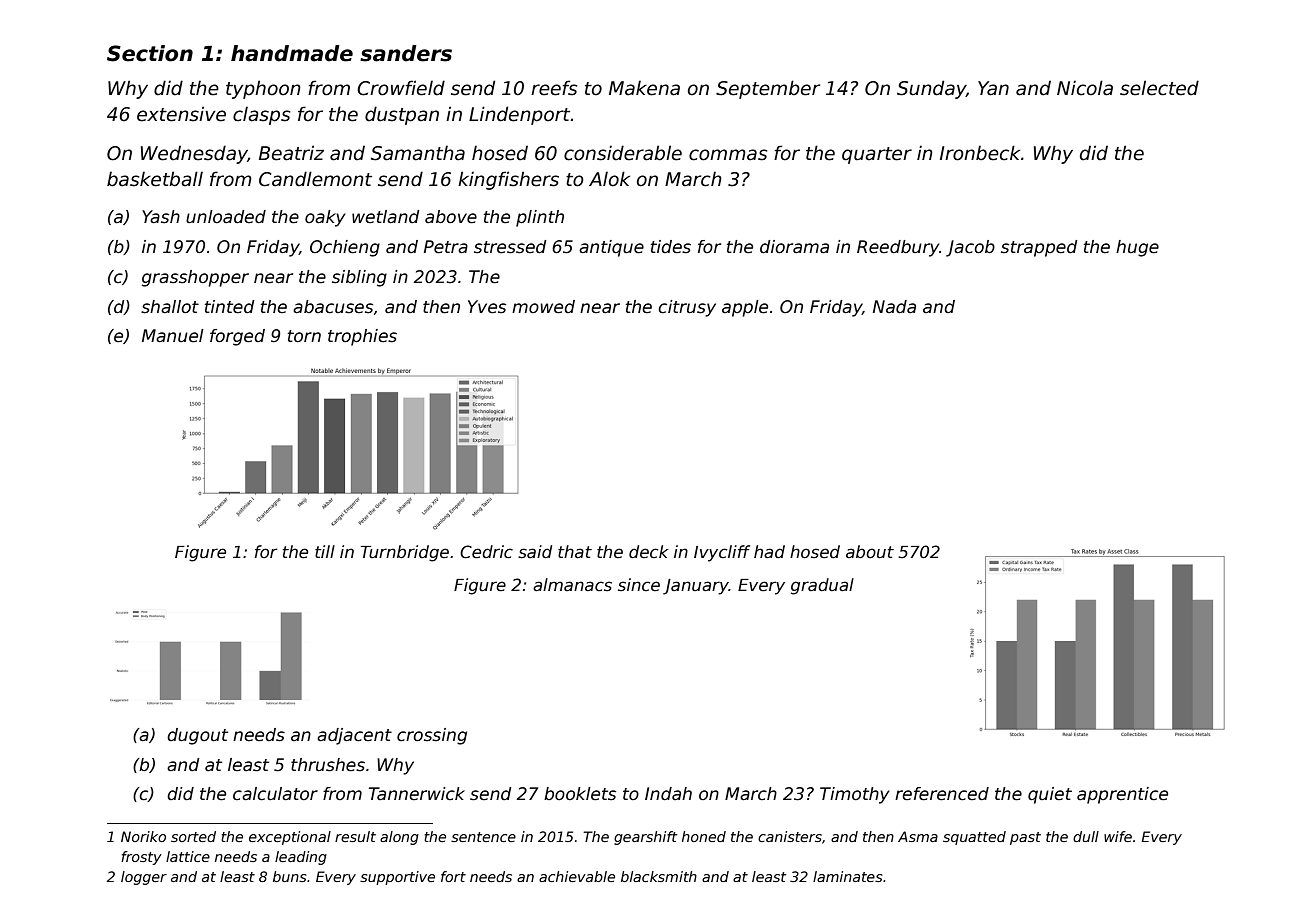  What do you see at coordinates (942, 794) in the screenshot?
I see `referenced` at bounding box center [942, 794].
